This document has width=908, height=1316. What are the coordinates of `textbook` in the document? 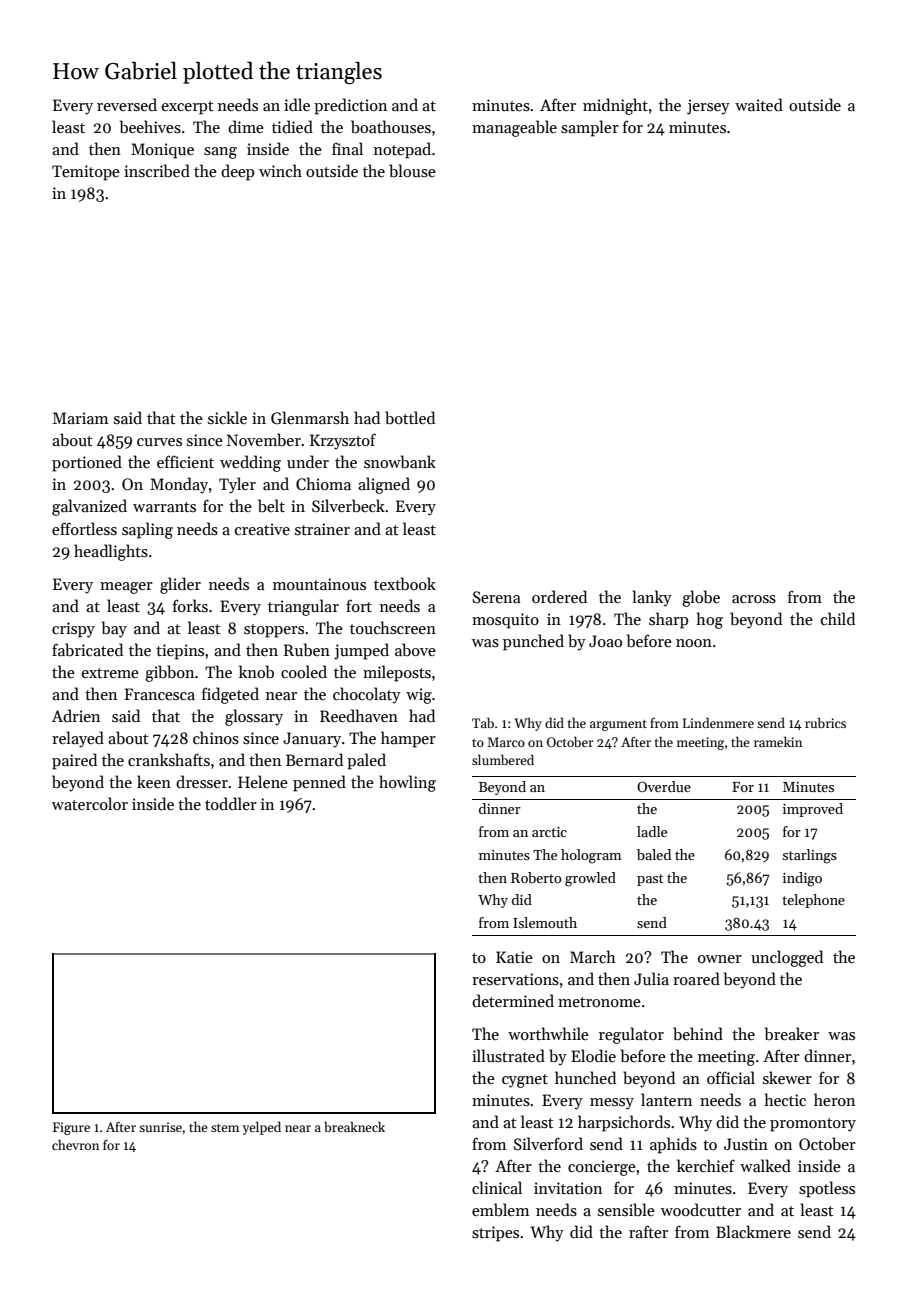 It's located at (405, 584).
